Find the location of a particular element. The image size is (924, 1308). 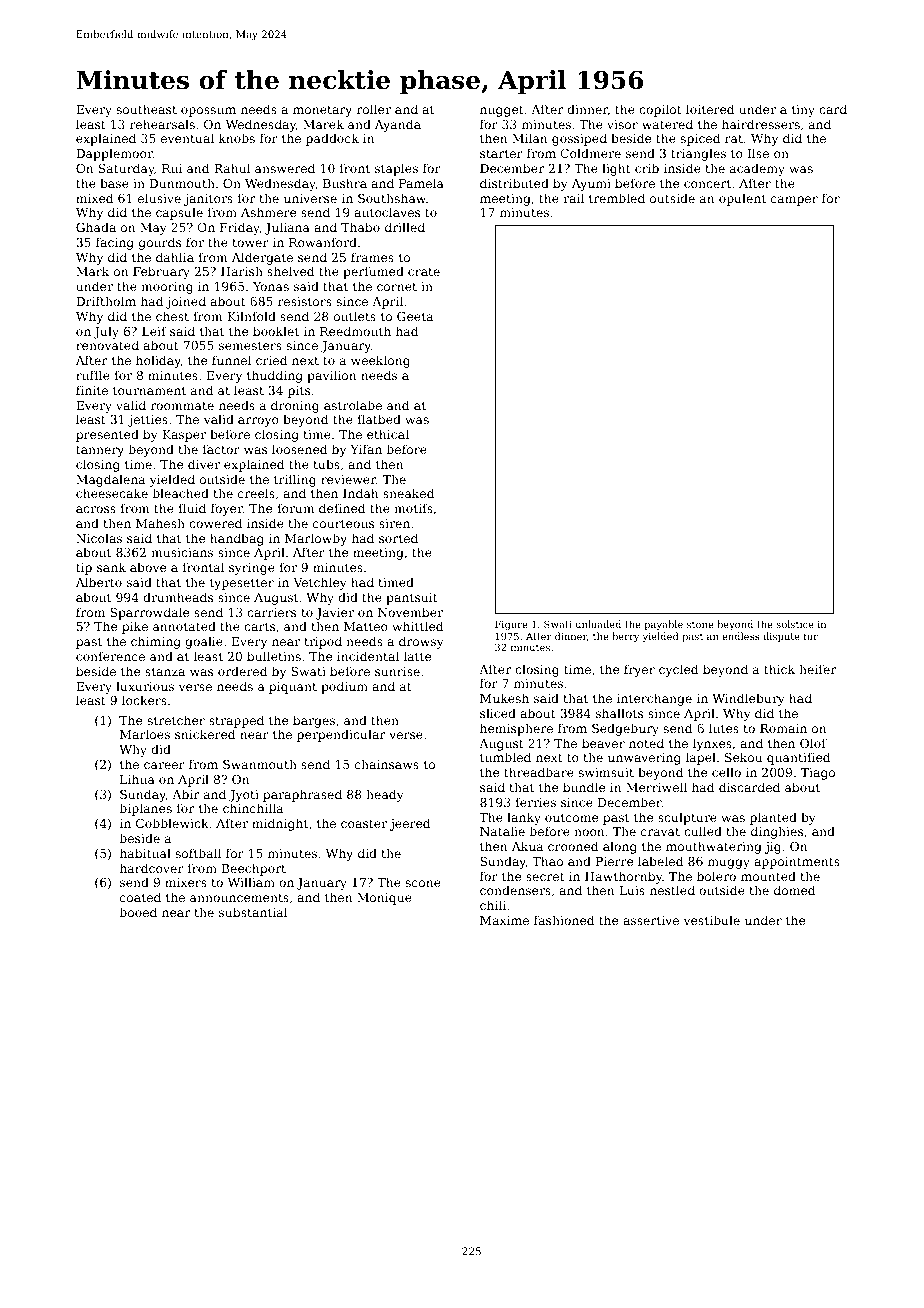

mixers is located at coordinates (186, 882).
